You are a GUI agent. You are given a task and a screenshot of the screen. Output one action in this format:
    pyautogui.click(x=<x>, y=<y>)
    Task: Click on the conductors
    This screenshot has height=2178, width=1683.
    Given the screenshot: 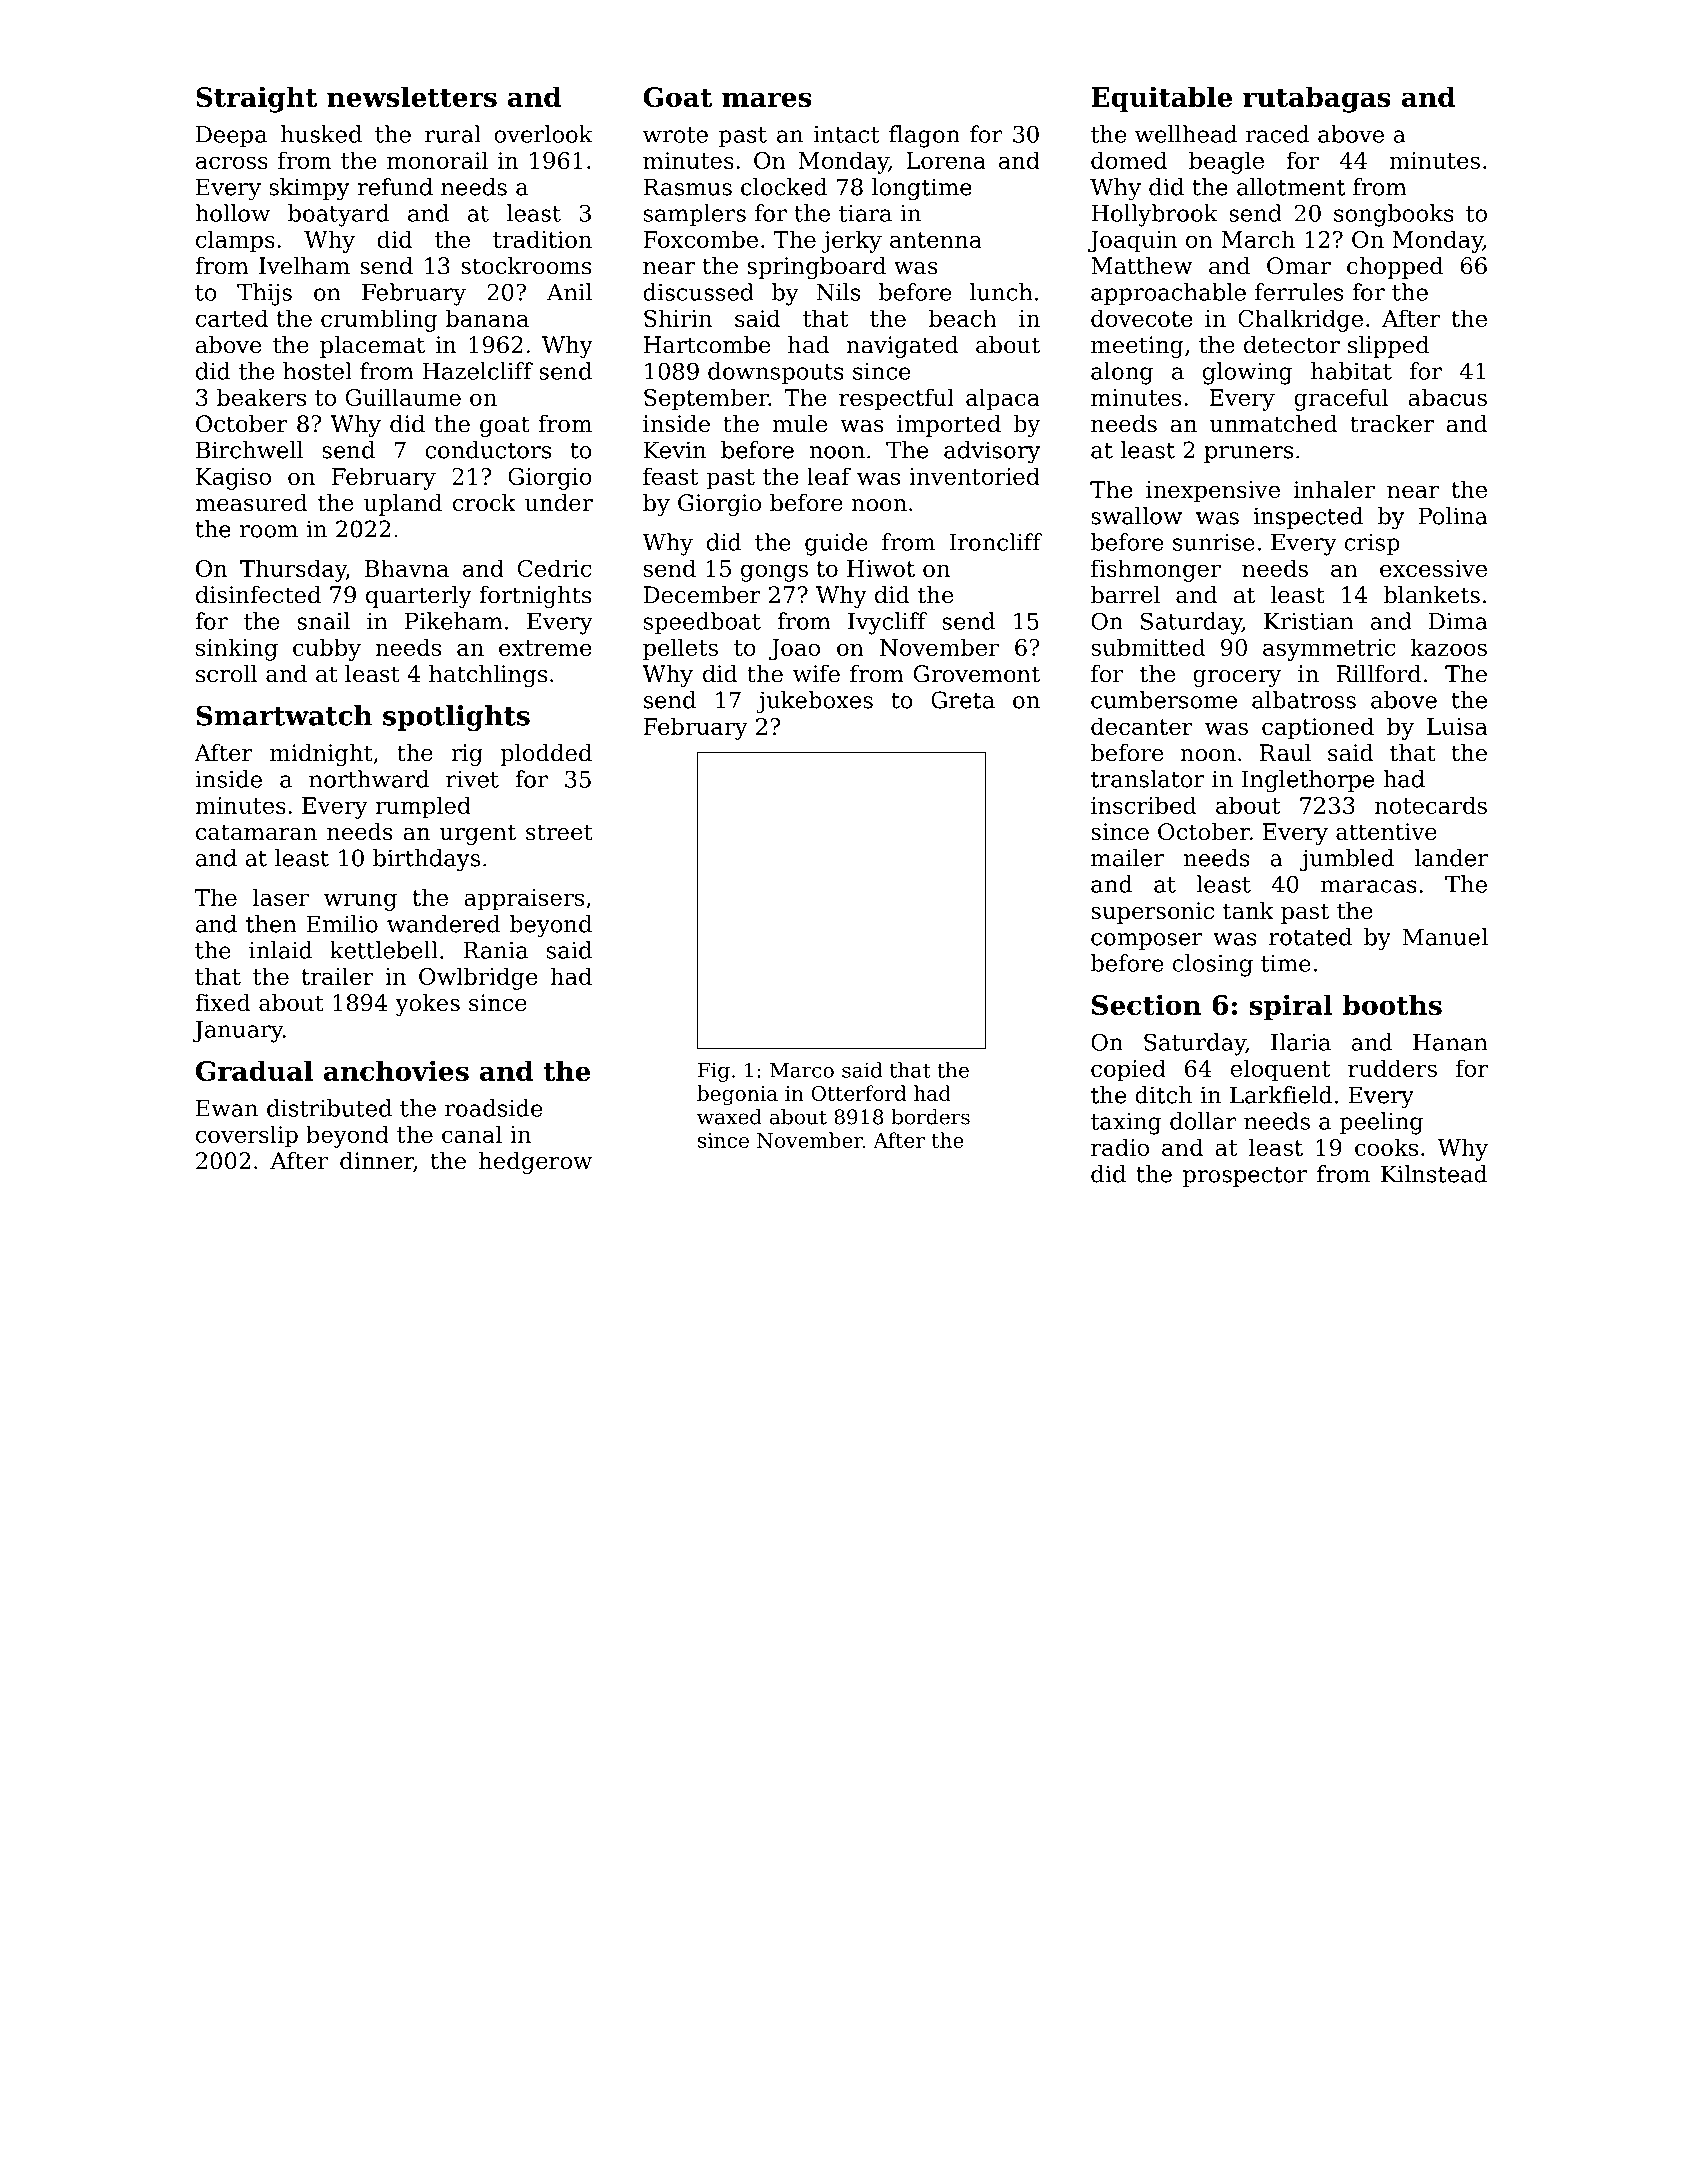 What is the action you would take?
    pyautogui.click(x=488, y=450)
